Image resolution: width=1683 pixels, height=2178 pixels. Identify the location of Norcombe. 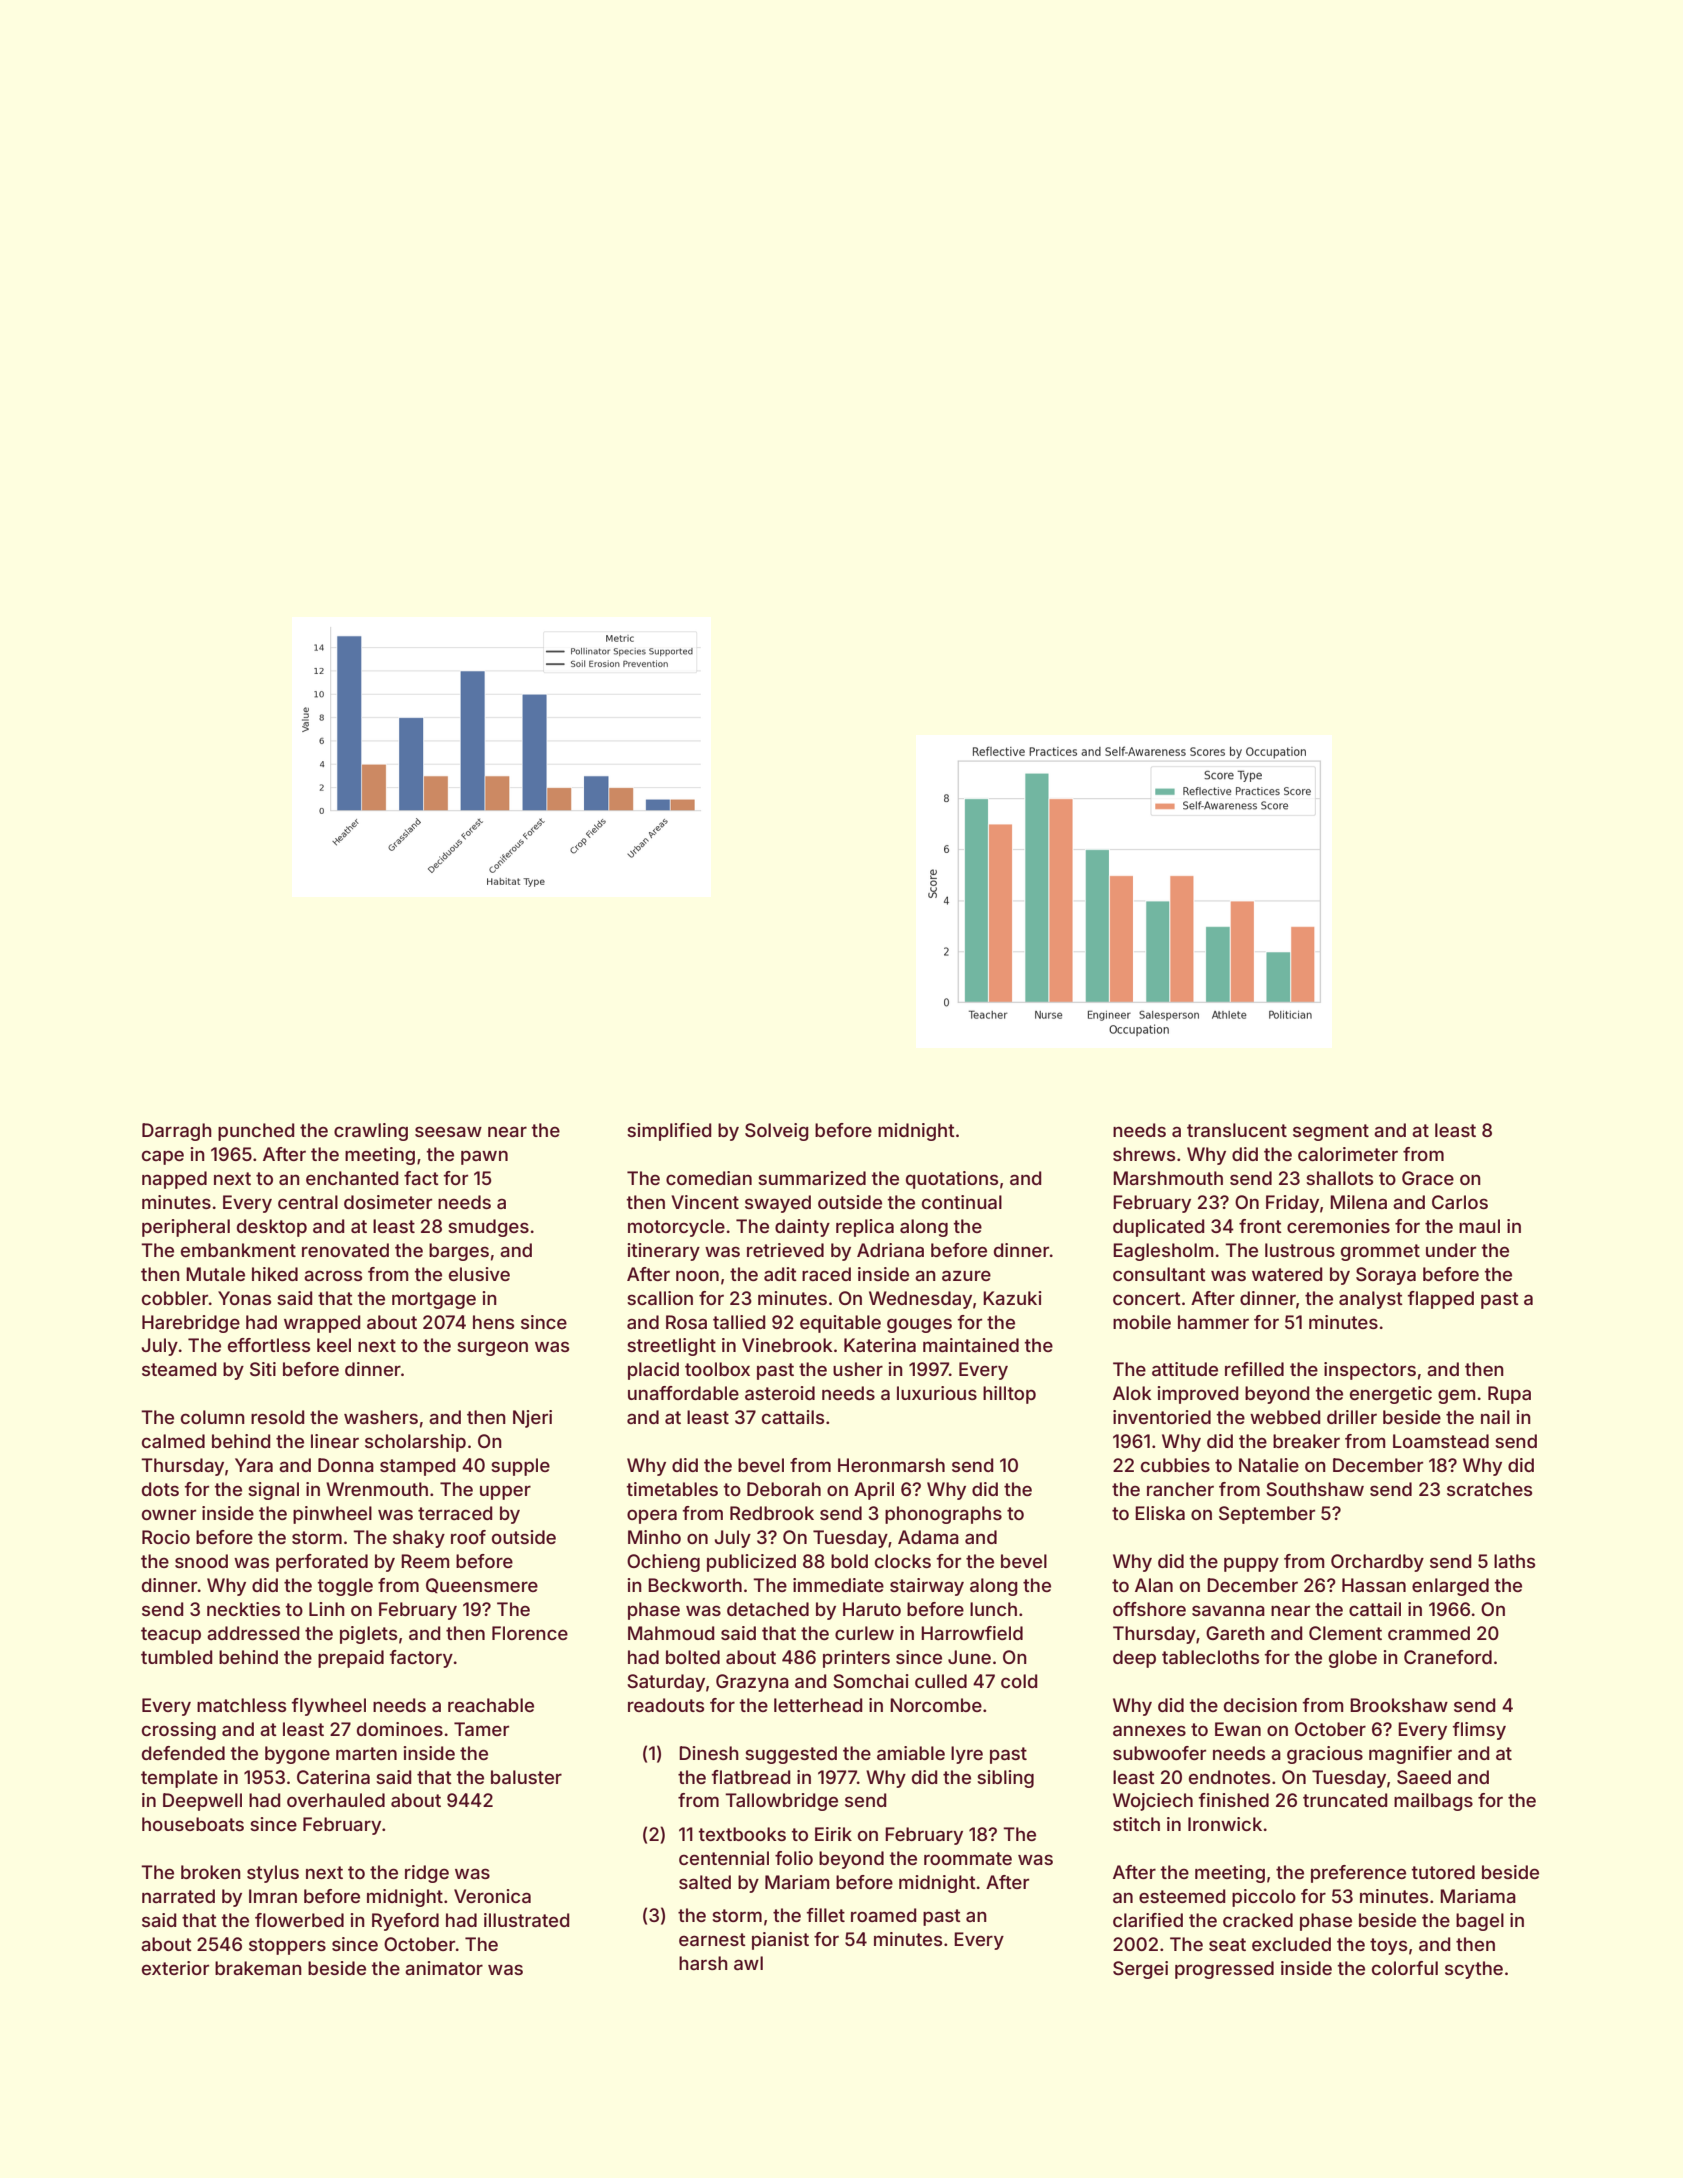
(936, 1705).
